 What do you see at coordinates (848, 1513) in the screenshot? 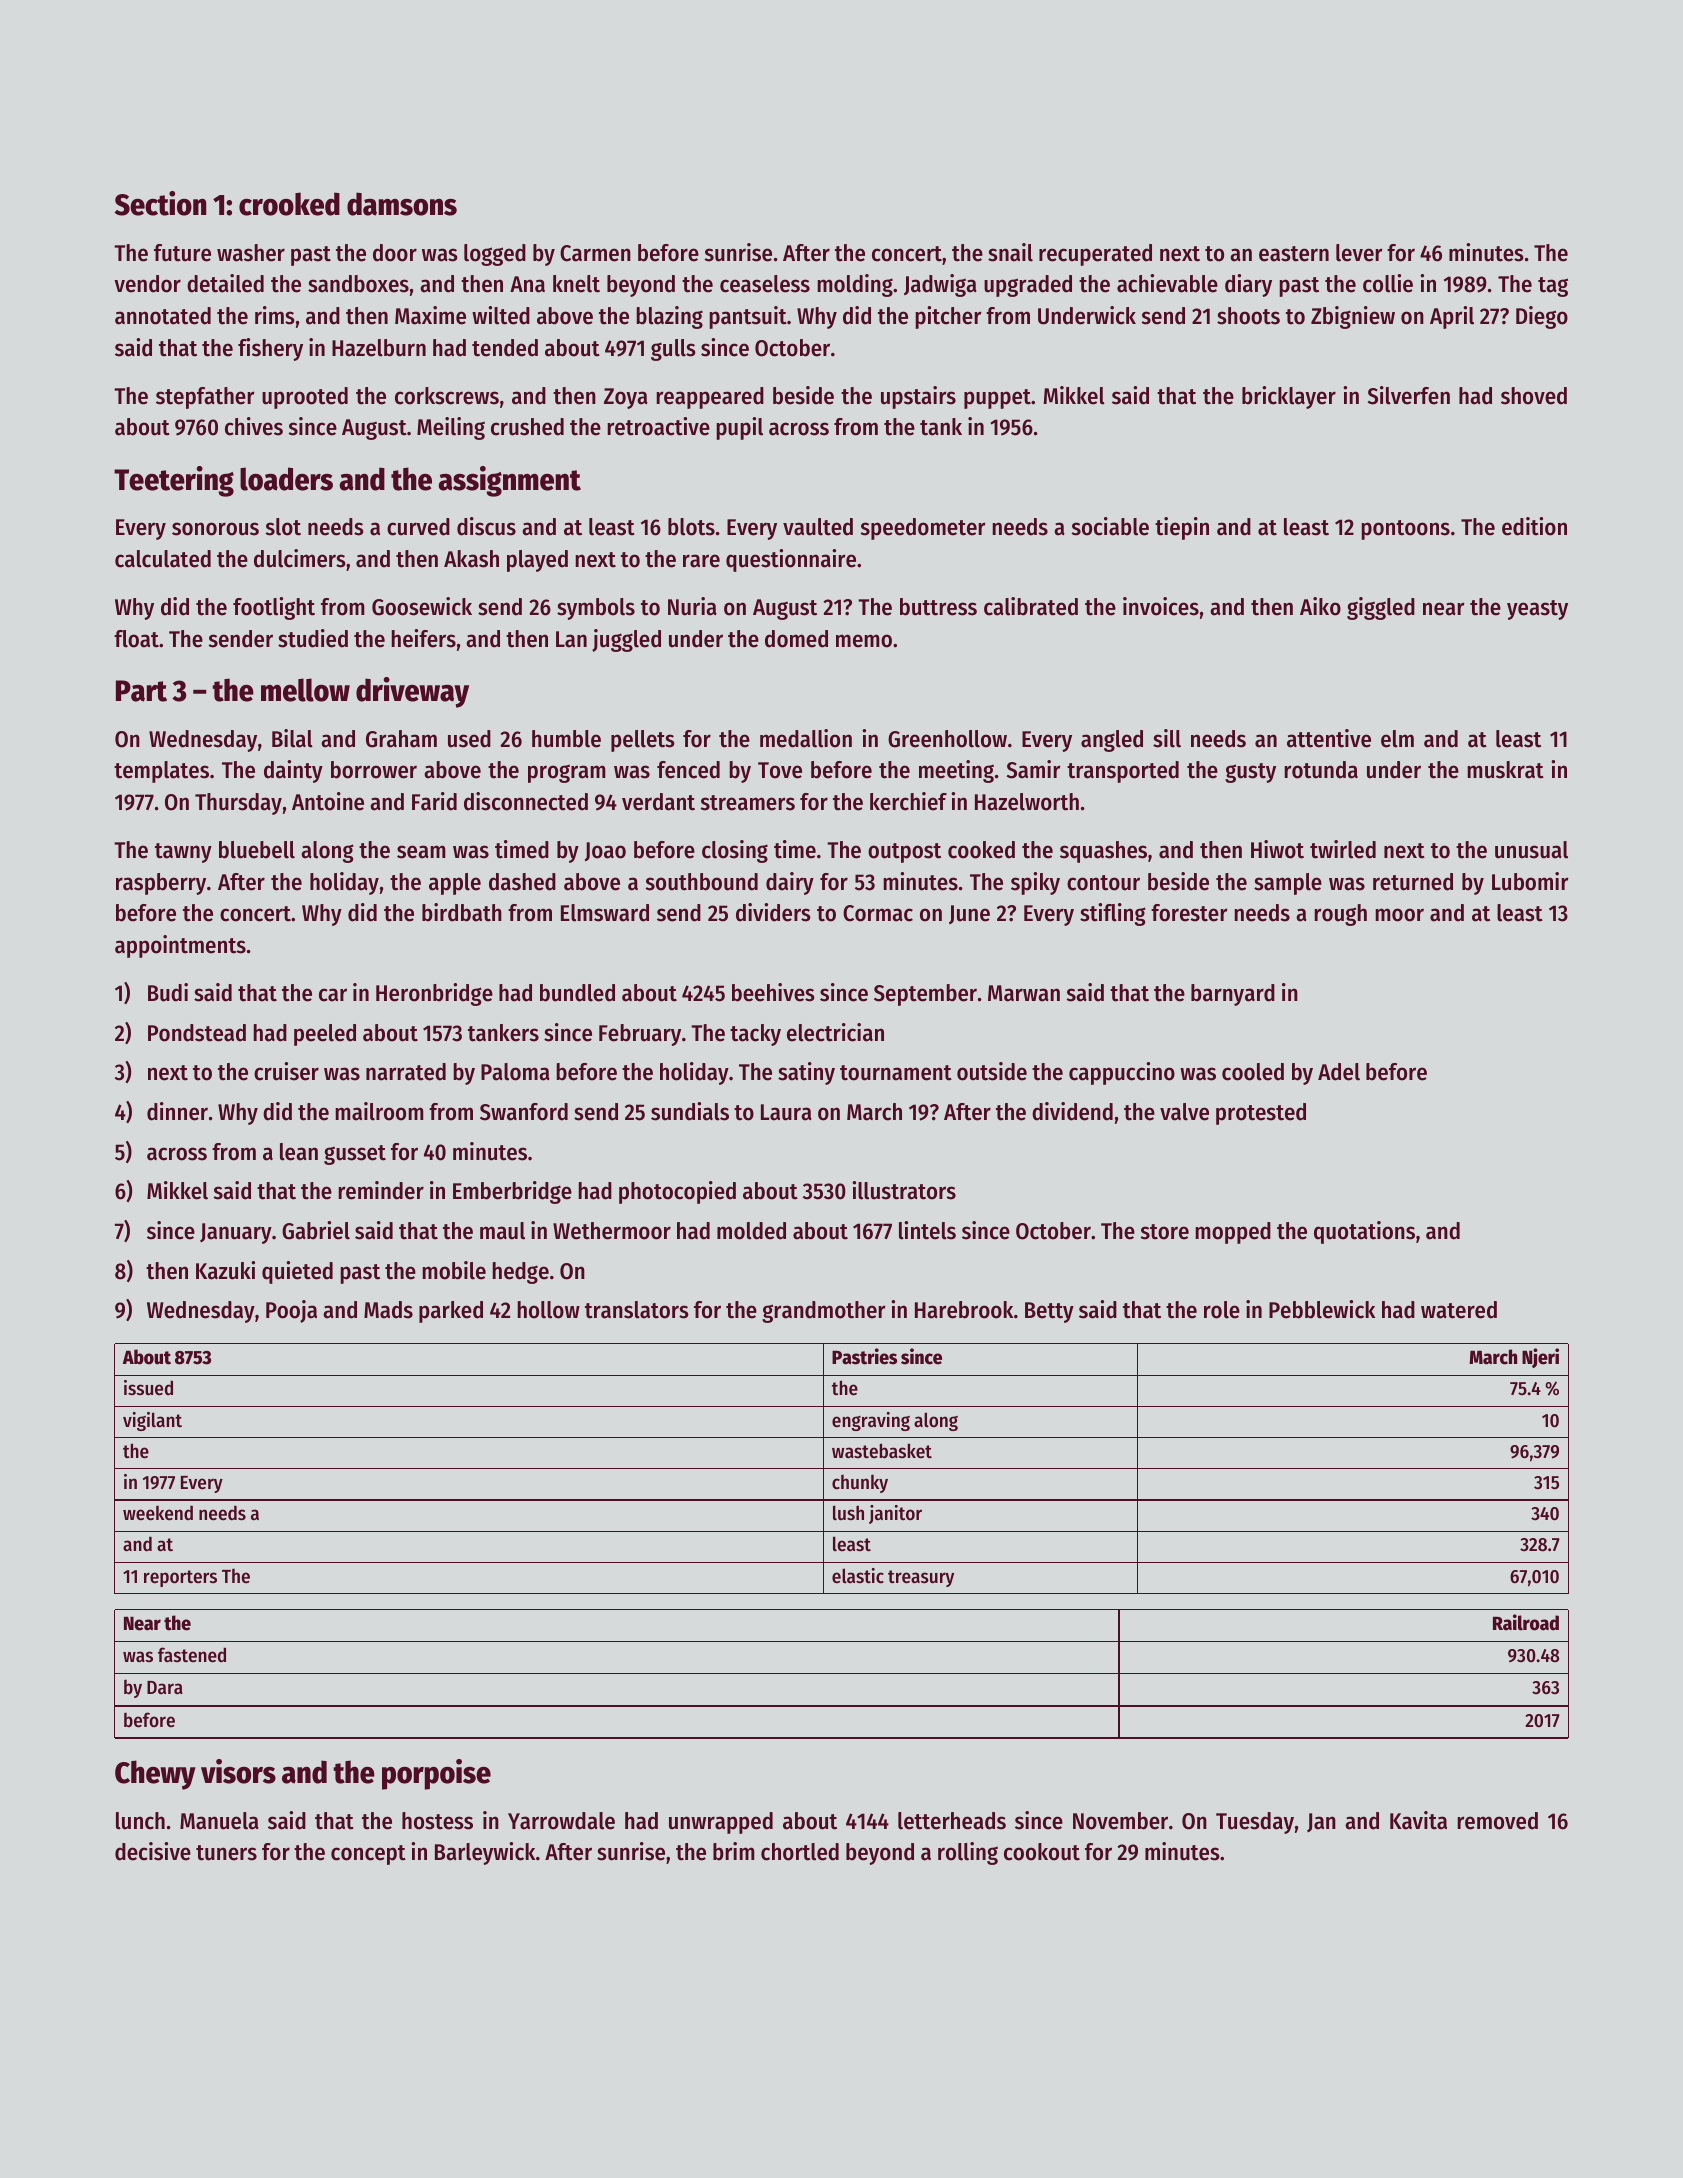
I see `lush` at bounding box center [848, 1513].
